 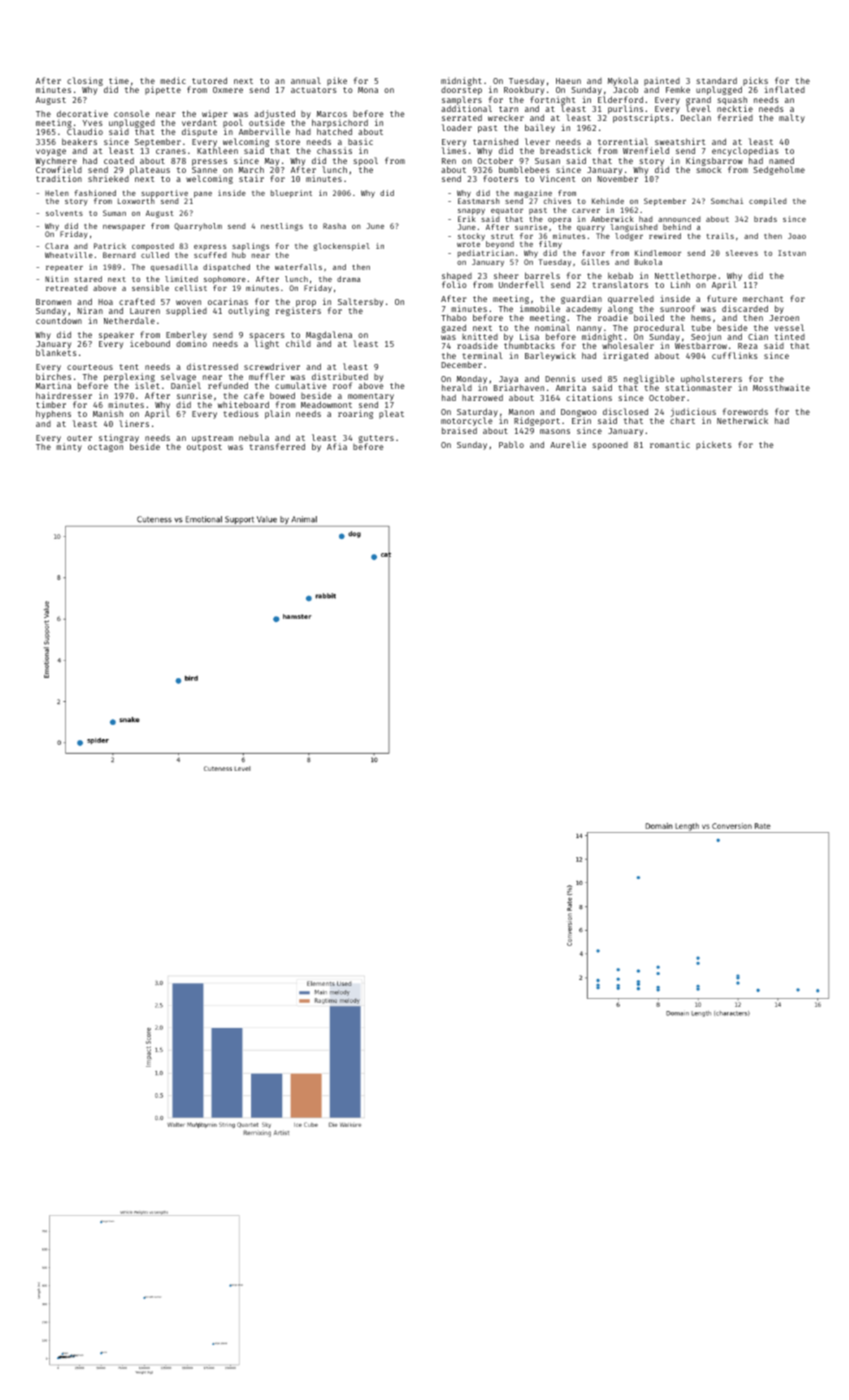 I want to click on Joao, so click(x=797, y=236).
